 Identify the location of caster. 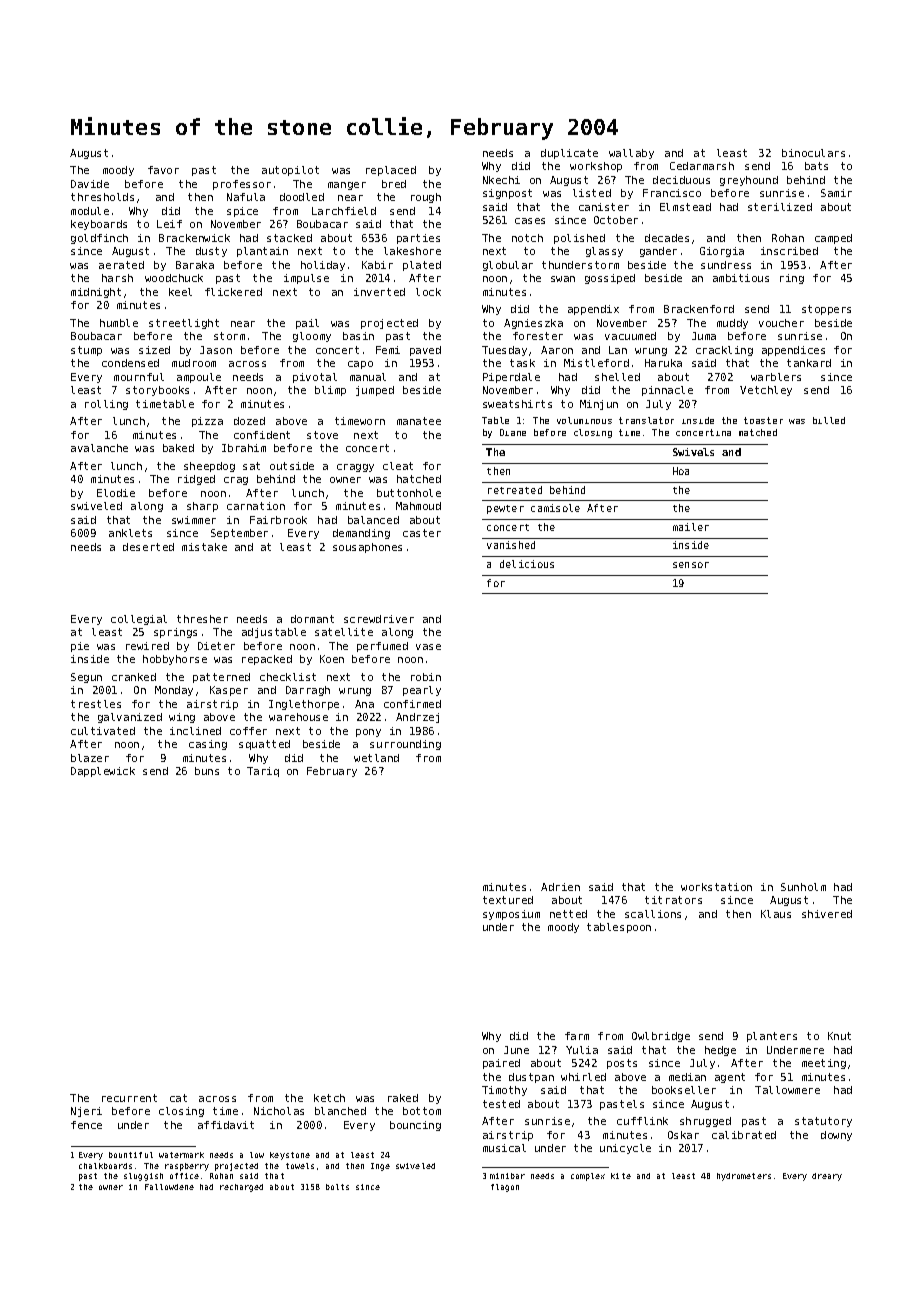
(422, 533).
